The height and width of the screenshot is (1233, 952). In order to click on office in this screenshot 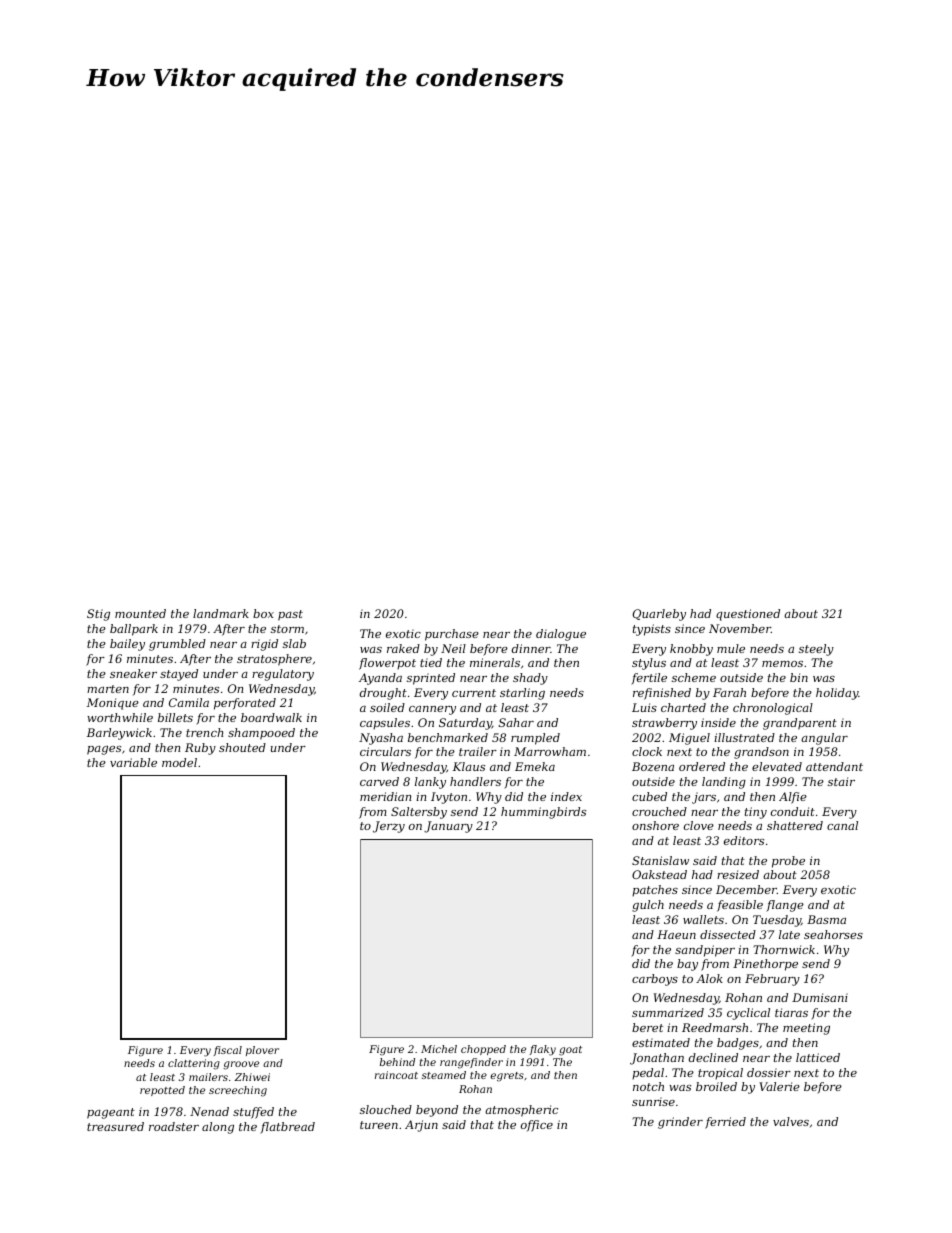, I will do `click(537, 1126)`.
